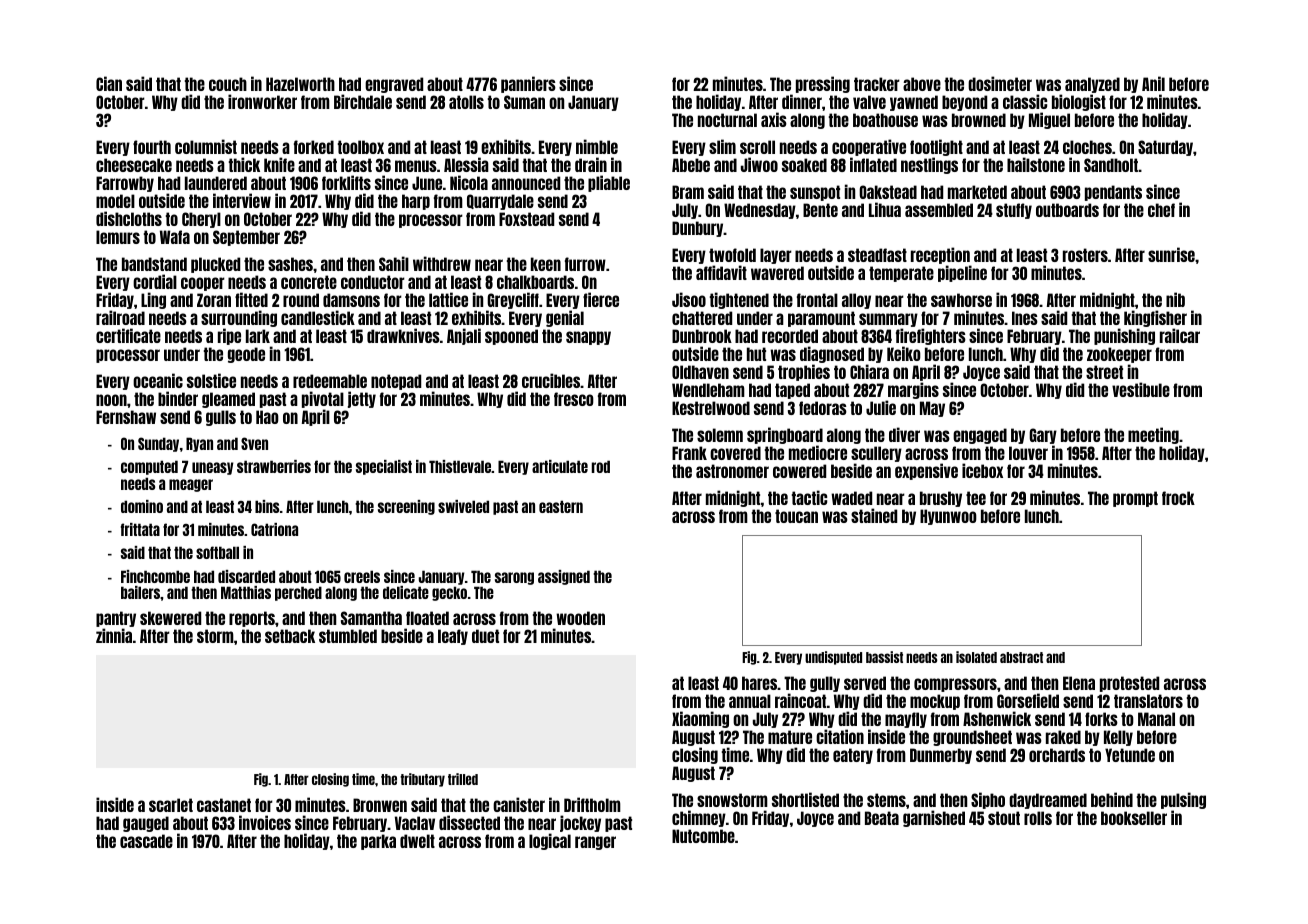  Describe the element at coordinates (1178, 498) in the image. I see `frock` at that location.
